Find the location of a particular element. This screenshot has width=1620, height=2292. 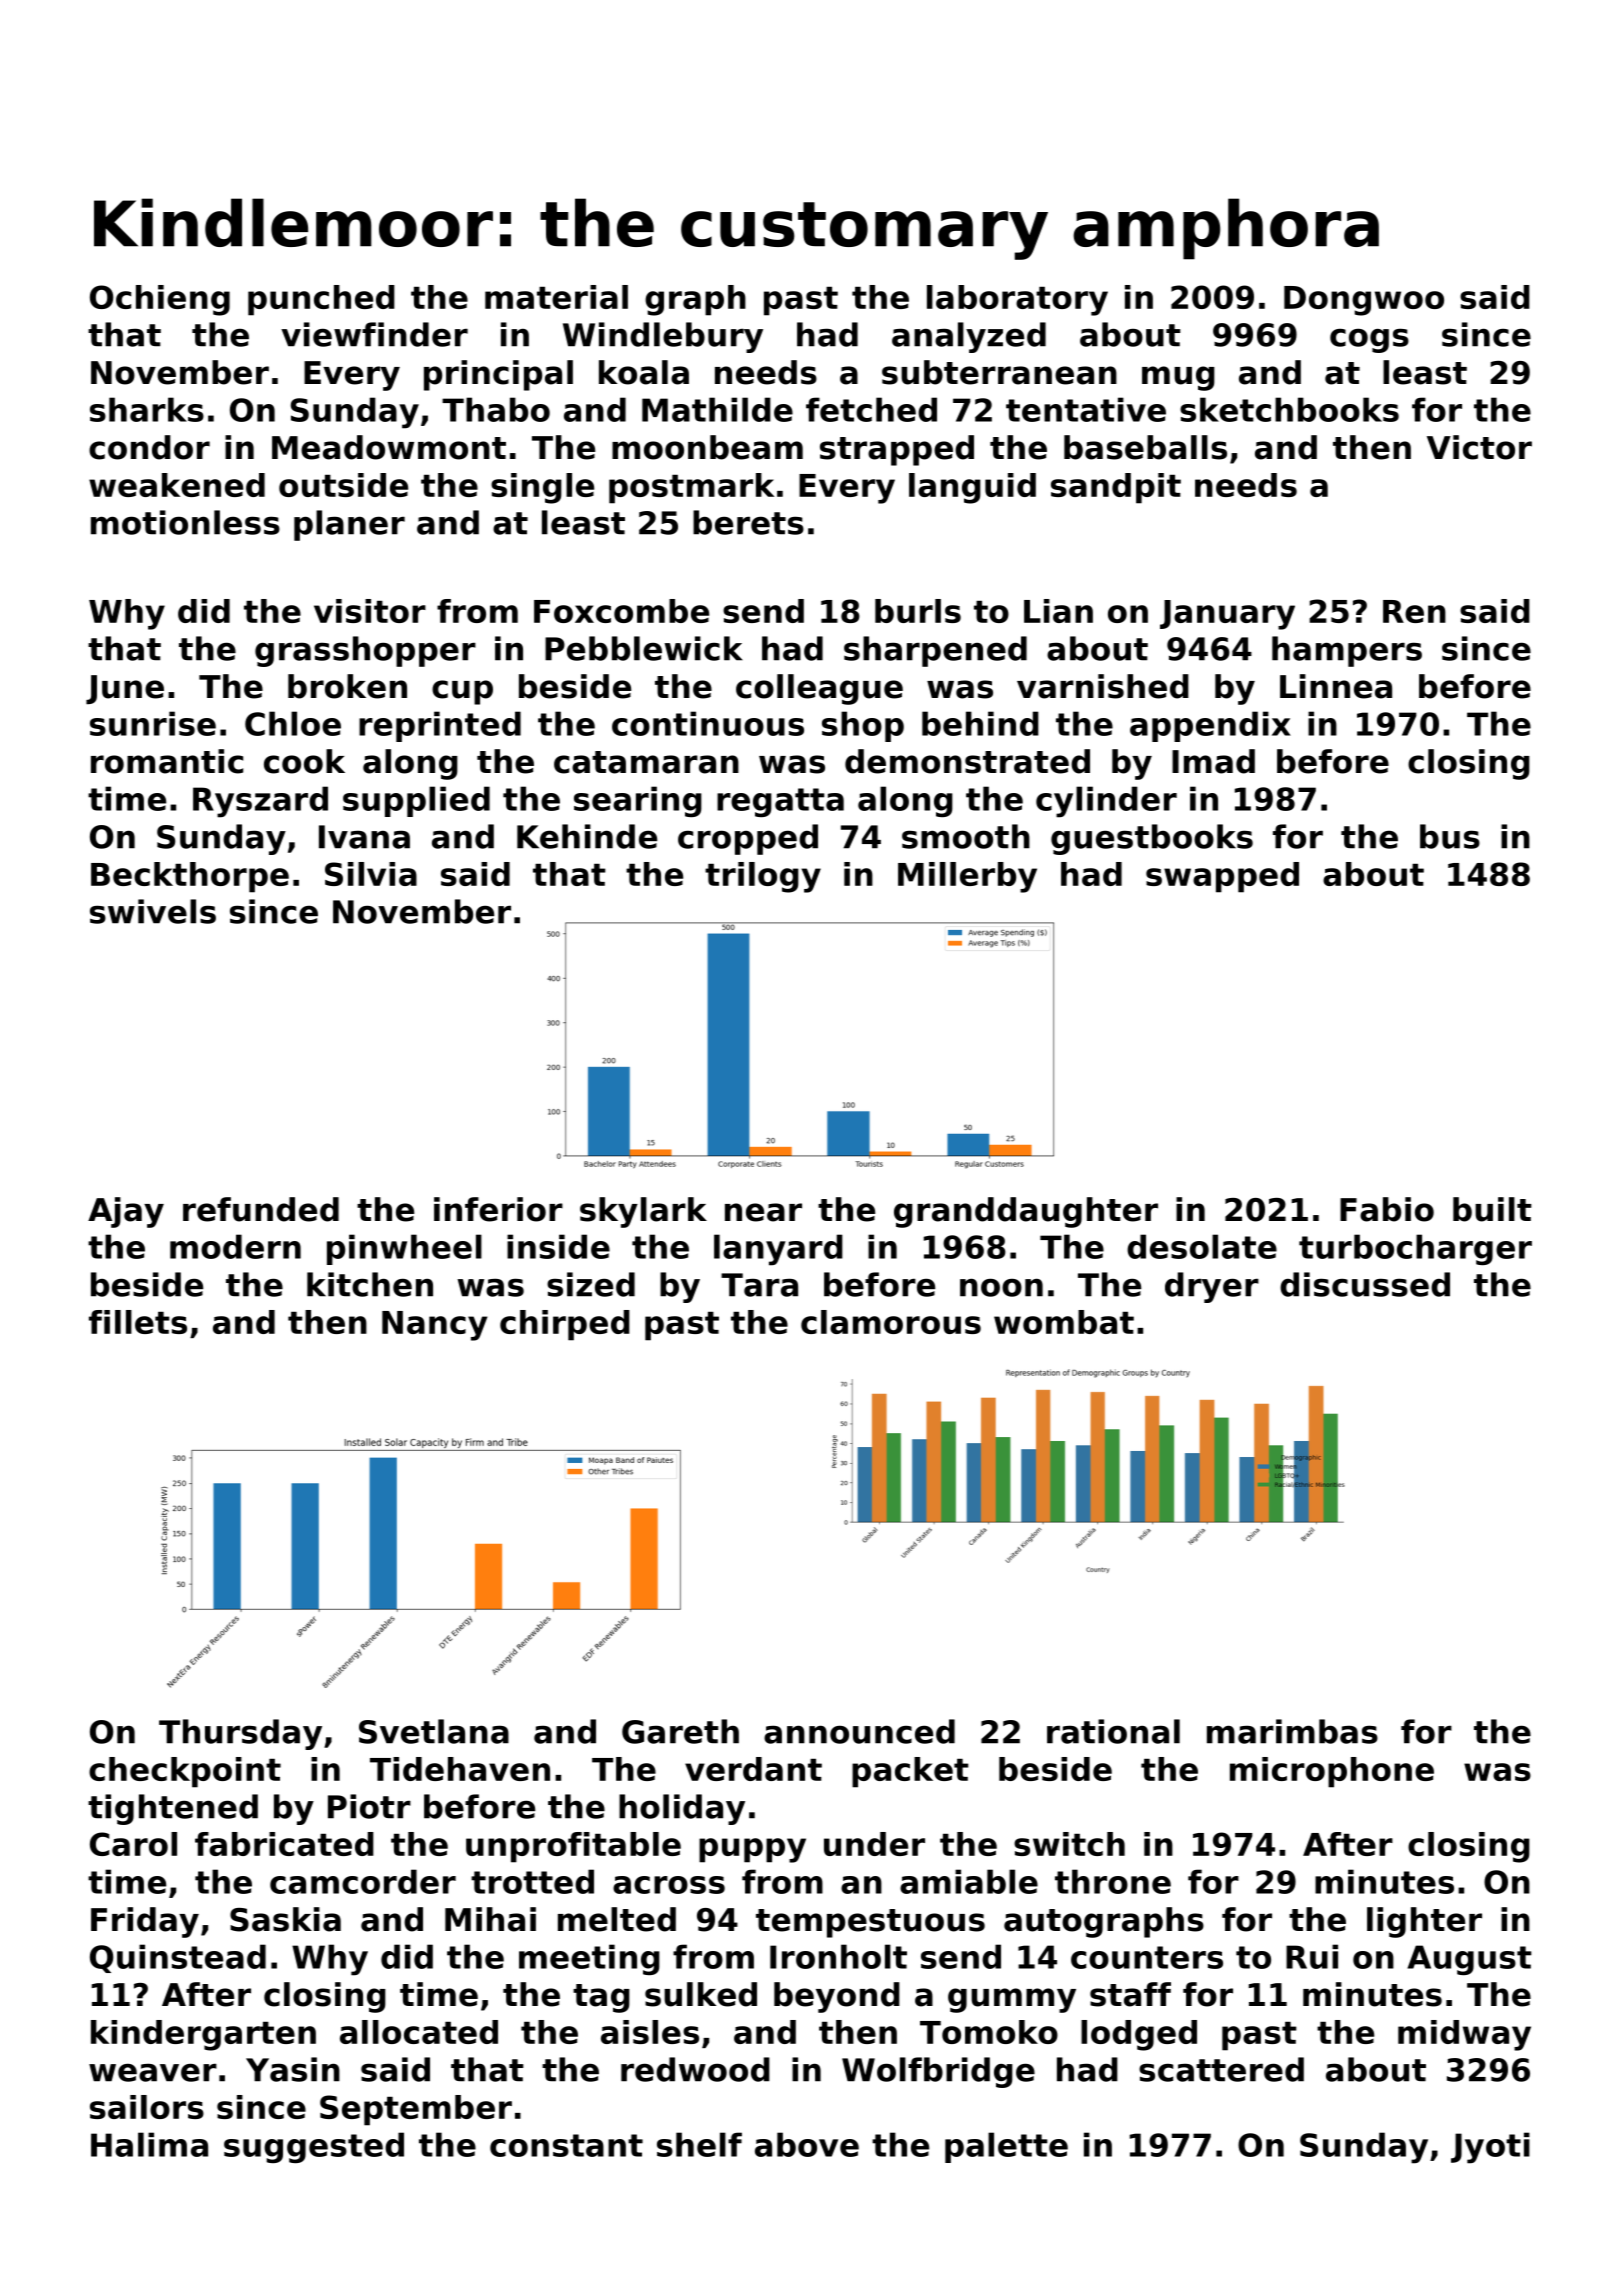

laboratory is located at coordinates (1017, 300).
